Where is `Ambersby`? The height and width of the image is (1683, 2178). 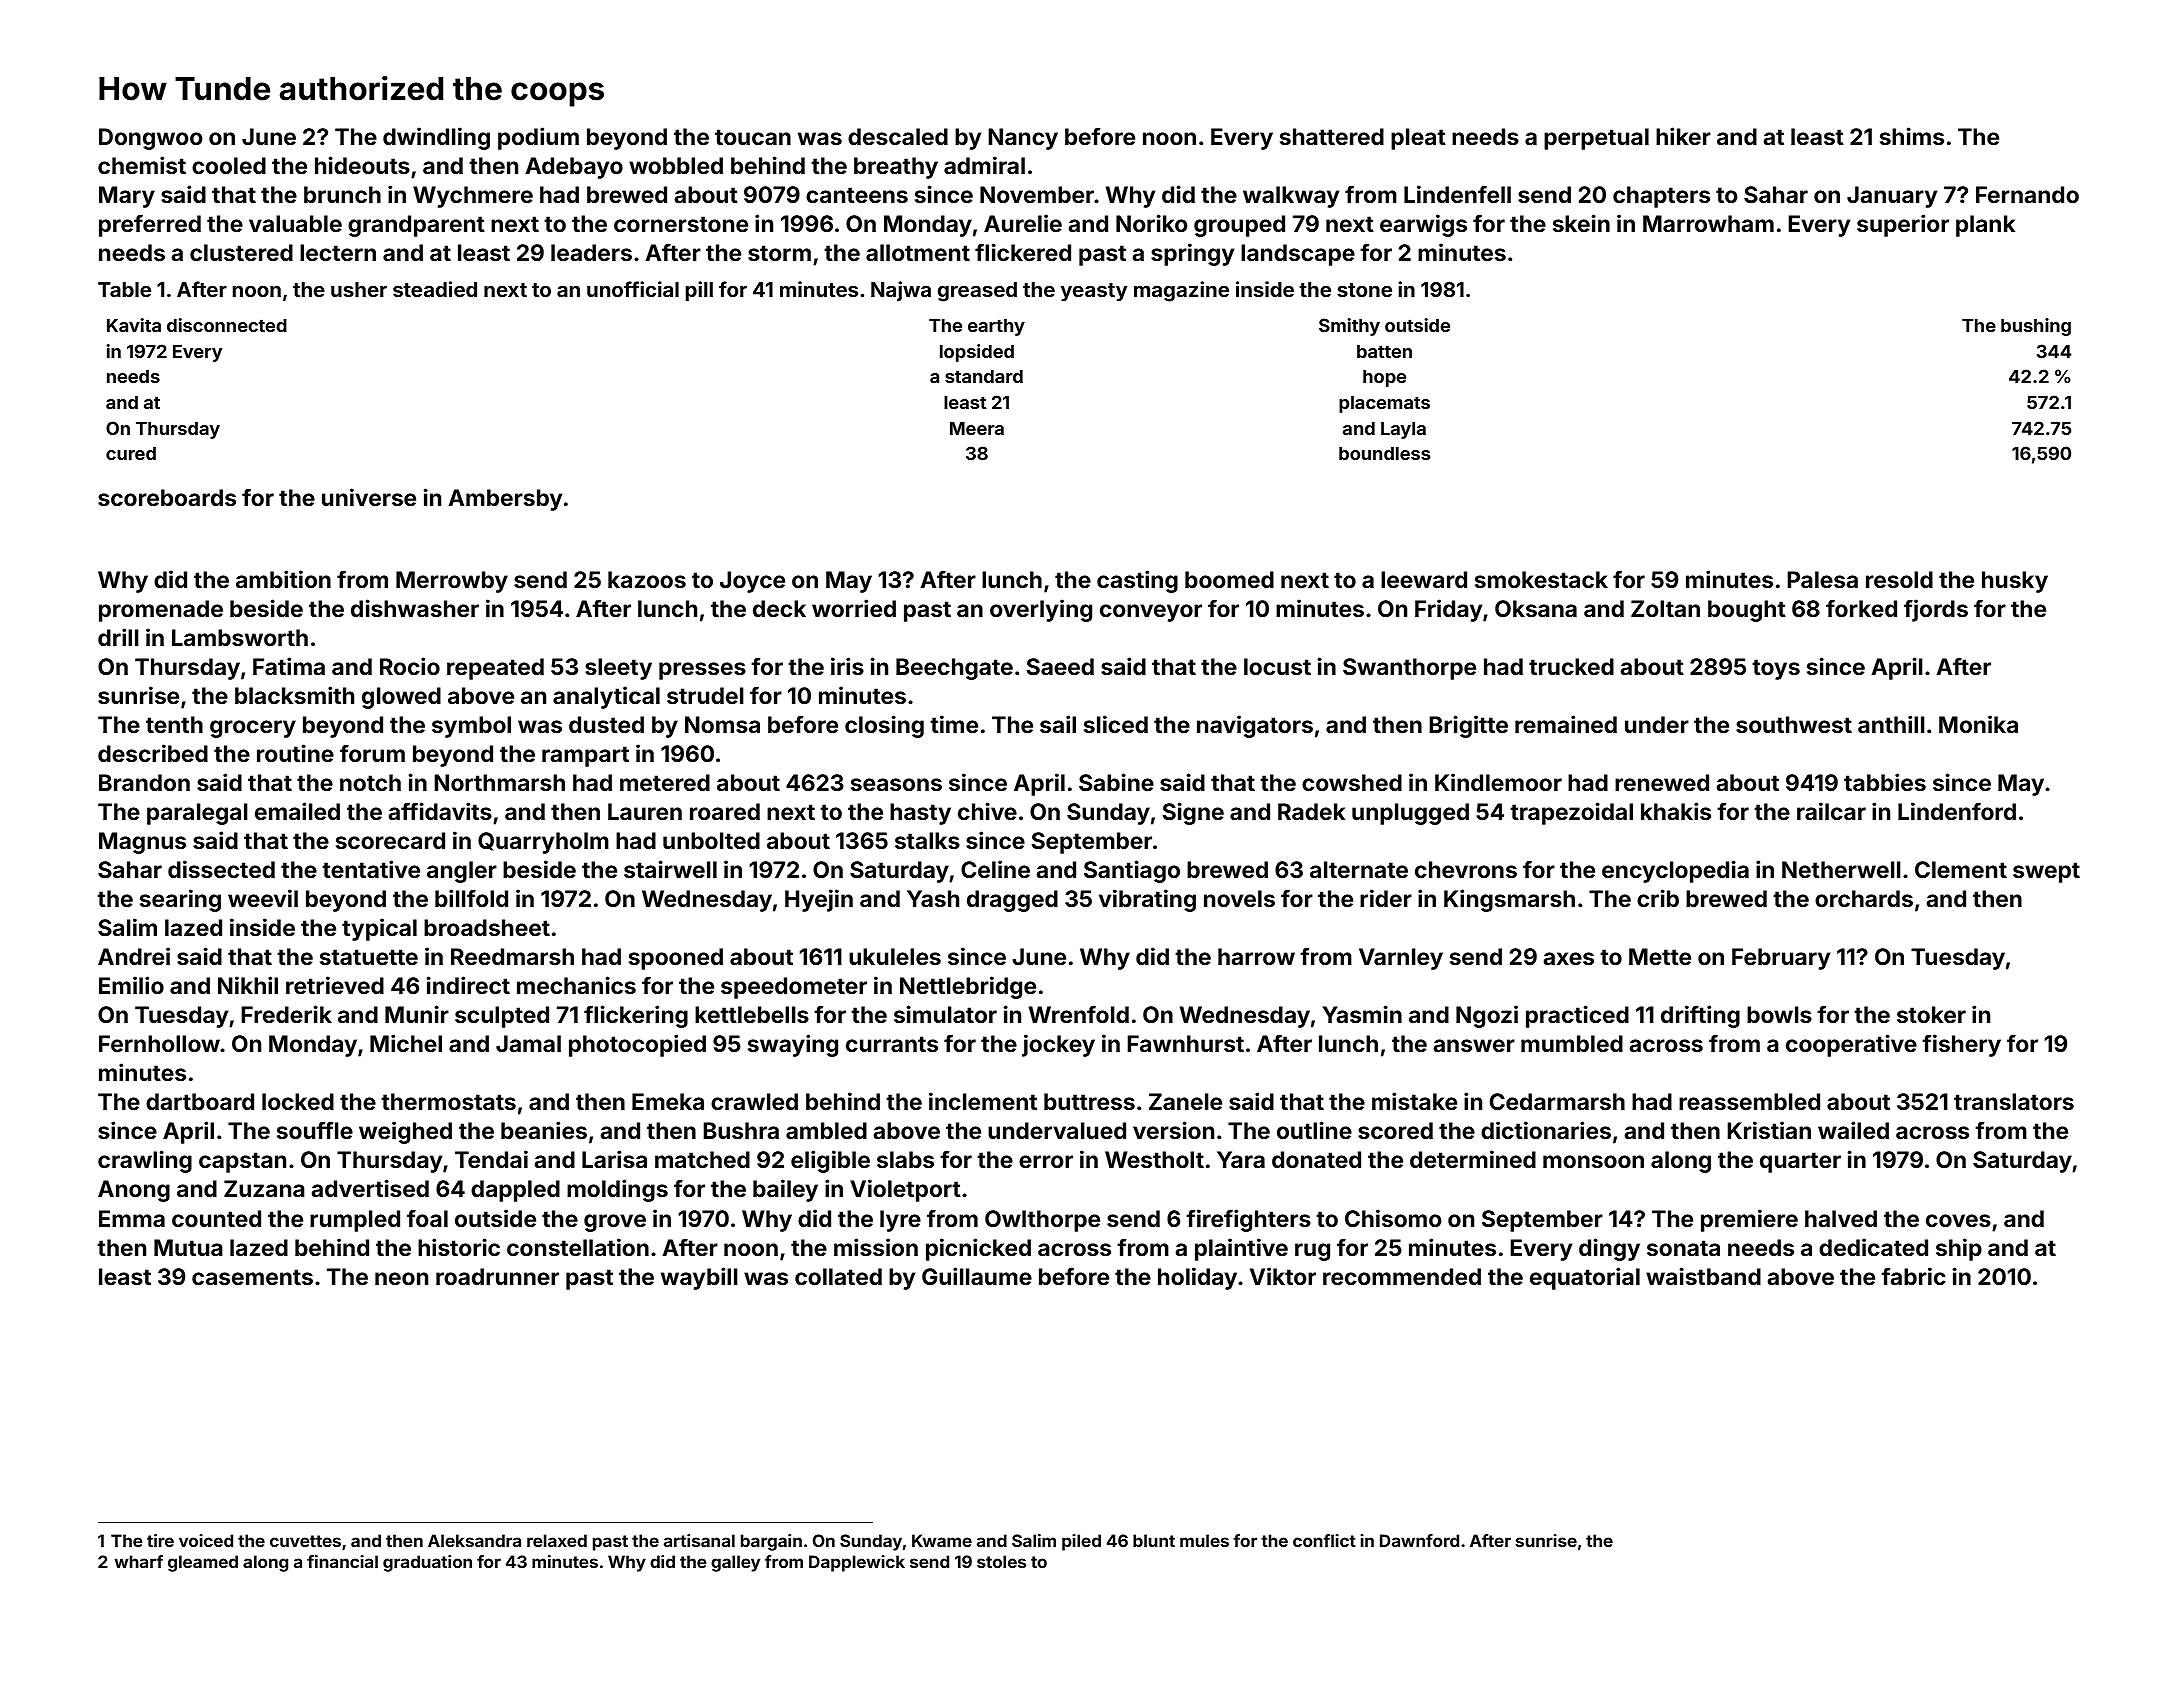 Ambersby is located at coordinates (505, 500).
